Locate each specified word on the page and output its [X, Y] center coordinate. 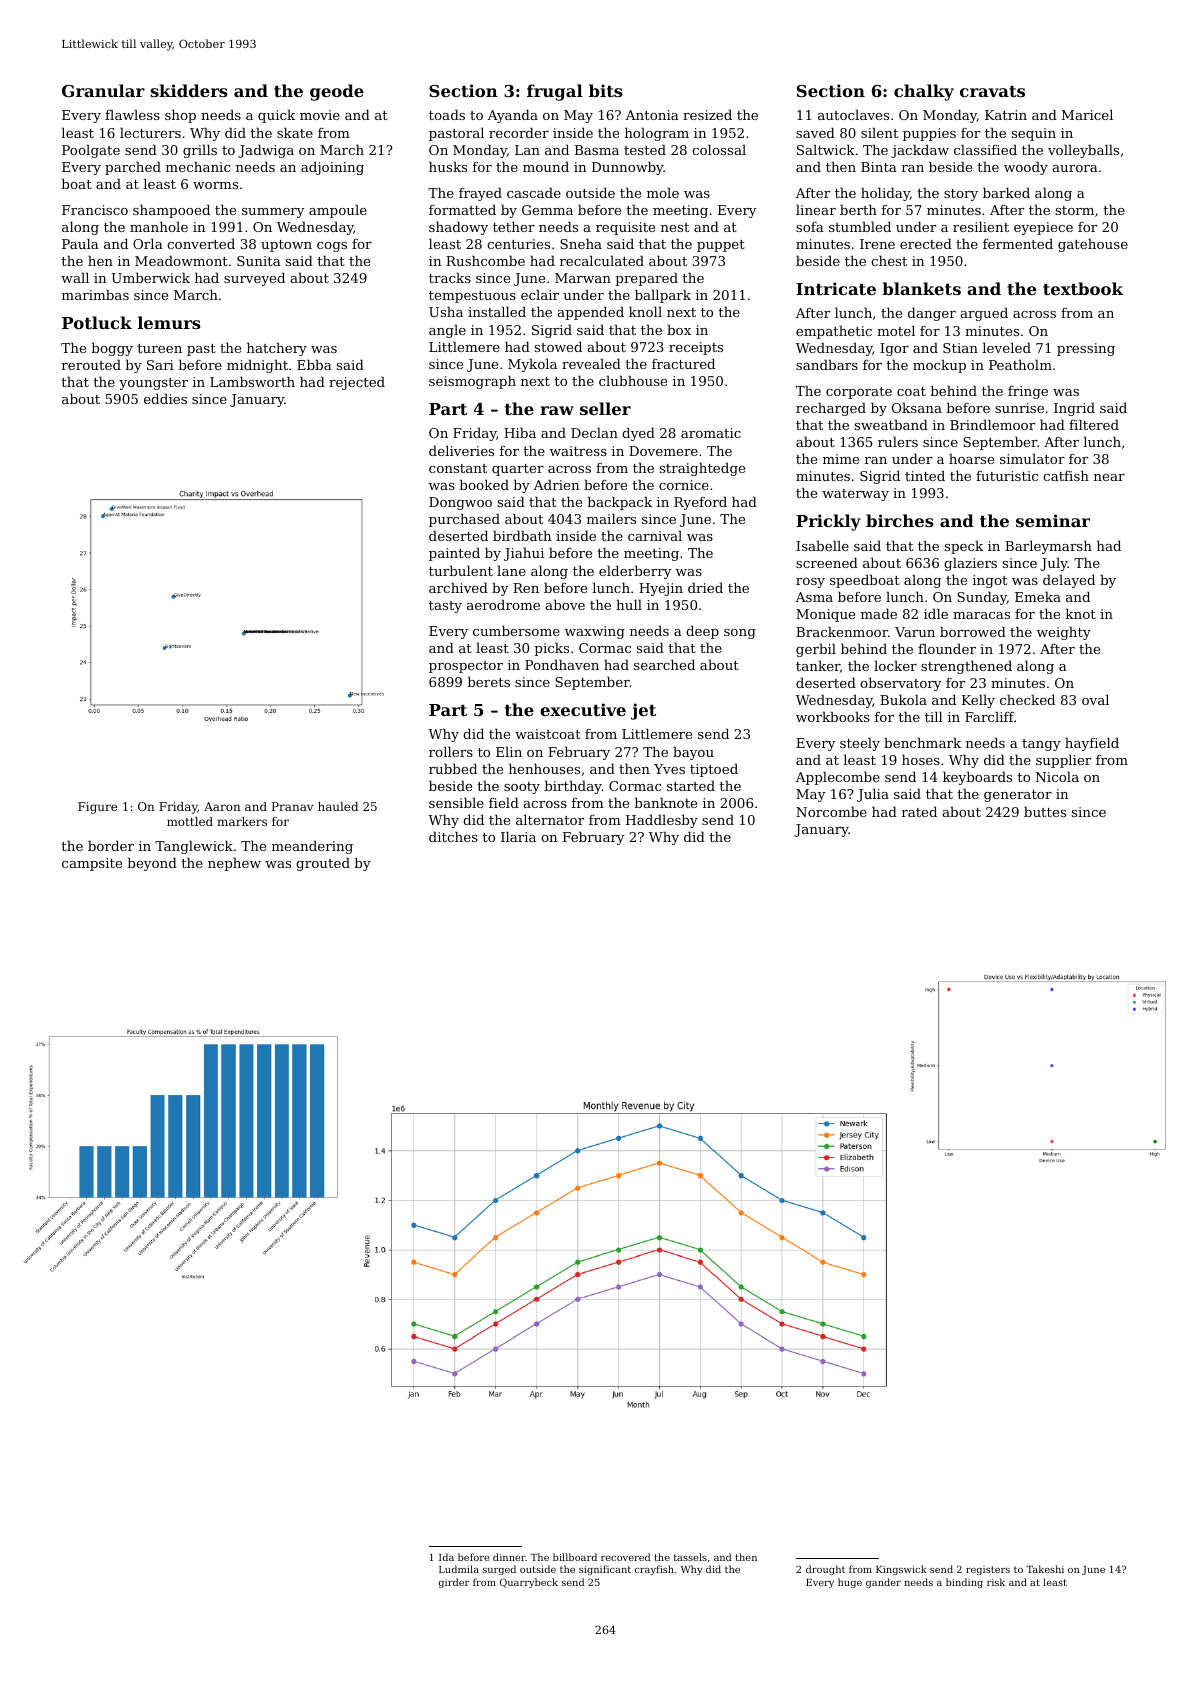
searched [664, 664]
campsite [92, 864]
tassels [690, 1557]
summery [273, 213]
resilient [981, 226]
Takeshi [1045, 1569]
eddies [165, 398]
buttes [1045, 811]
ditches [453, 836]
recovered [626, 1557]
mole [663, 192]
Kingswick [901, 1570]
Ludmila [459, 1569]
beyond [152, 864]
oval [1095, 699]
